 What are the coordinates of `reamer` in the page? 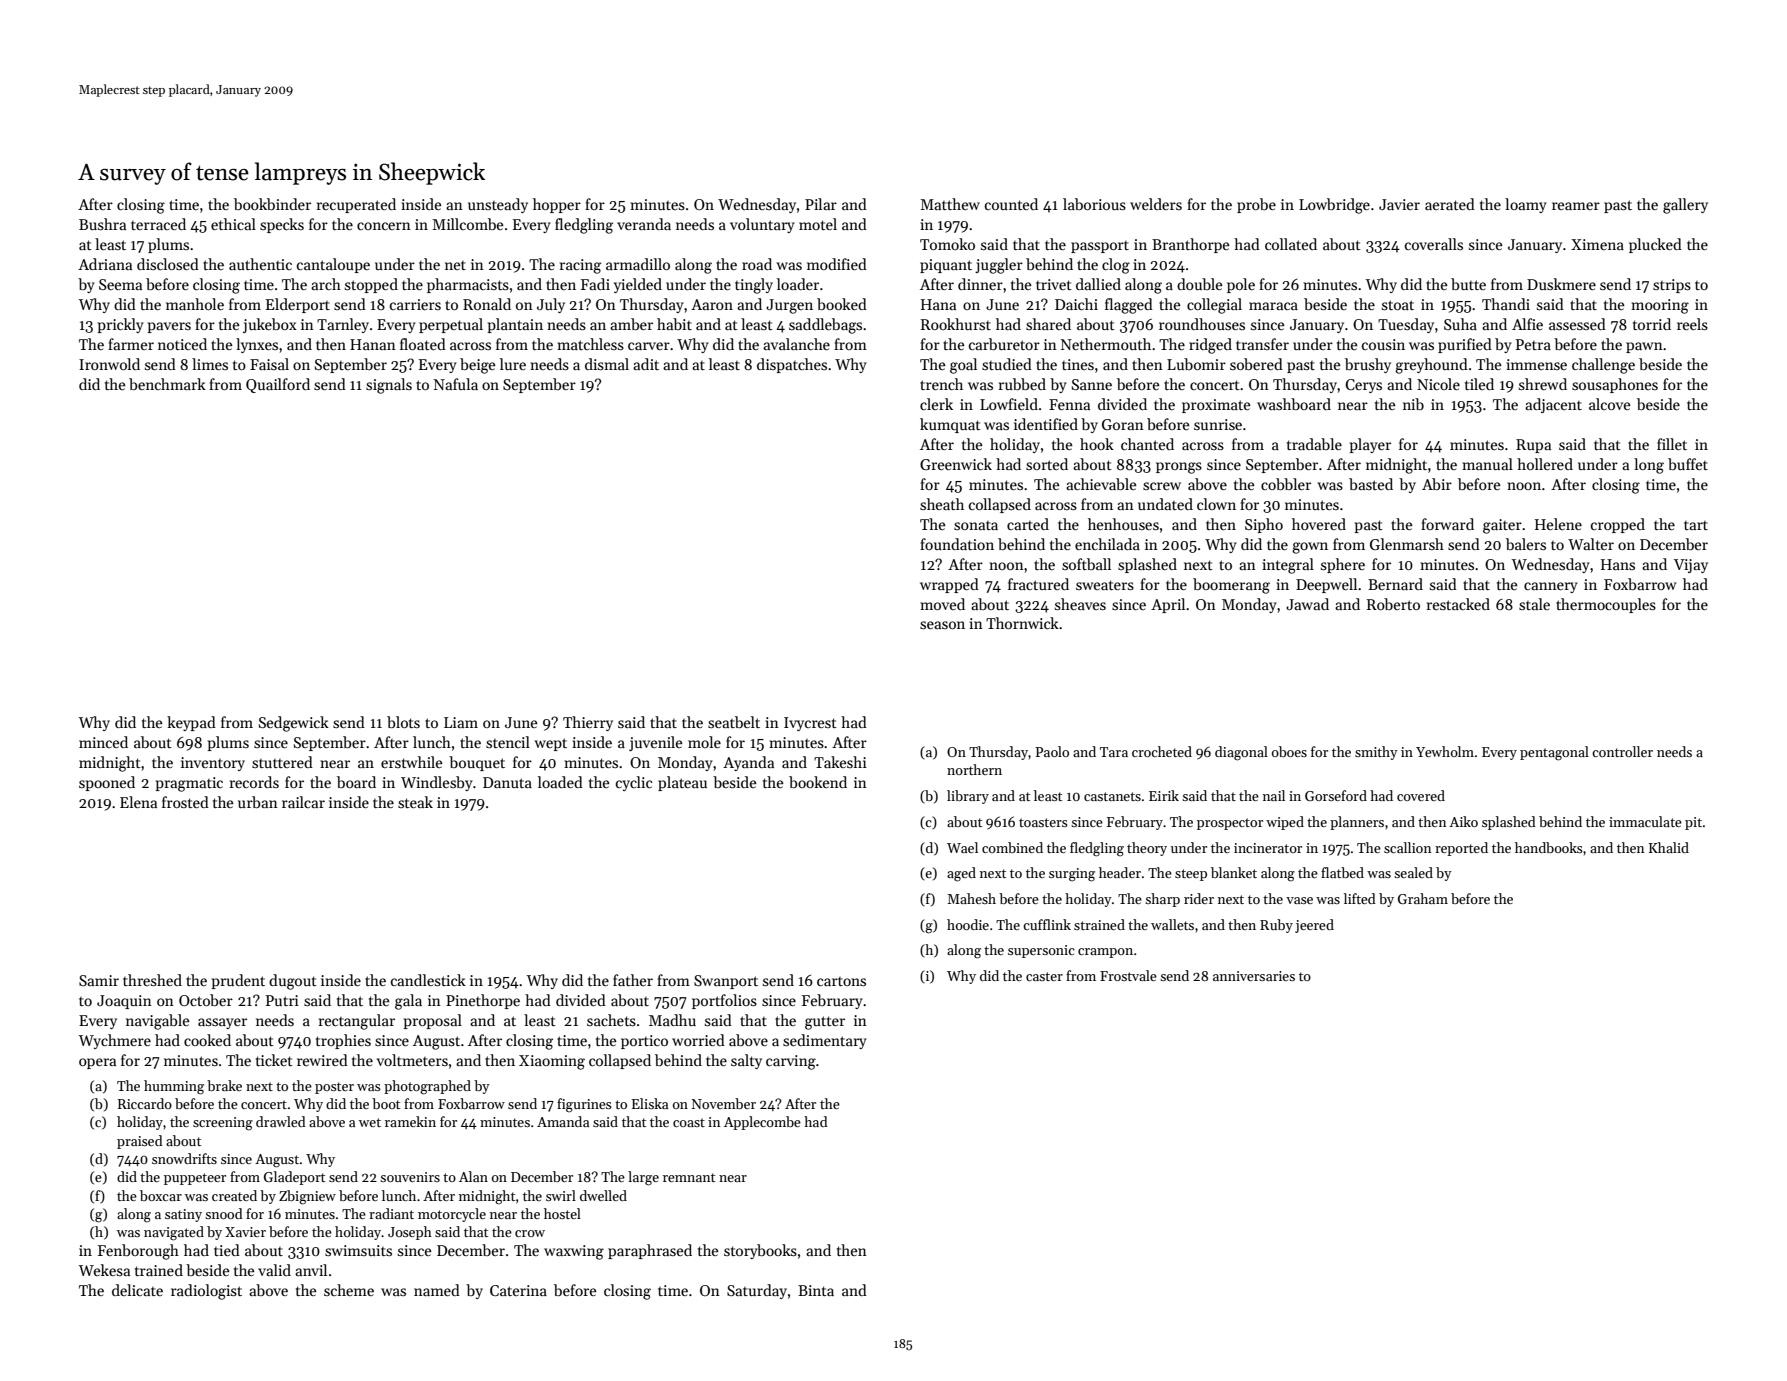 It's located at (1576, 206).
